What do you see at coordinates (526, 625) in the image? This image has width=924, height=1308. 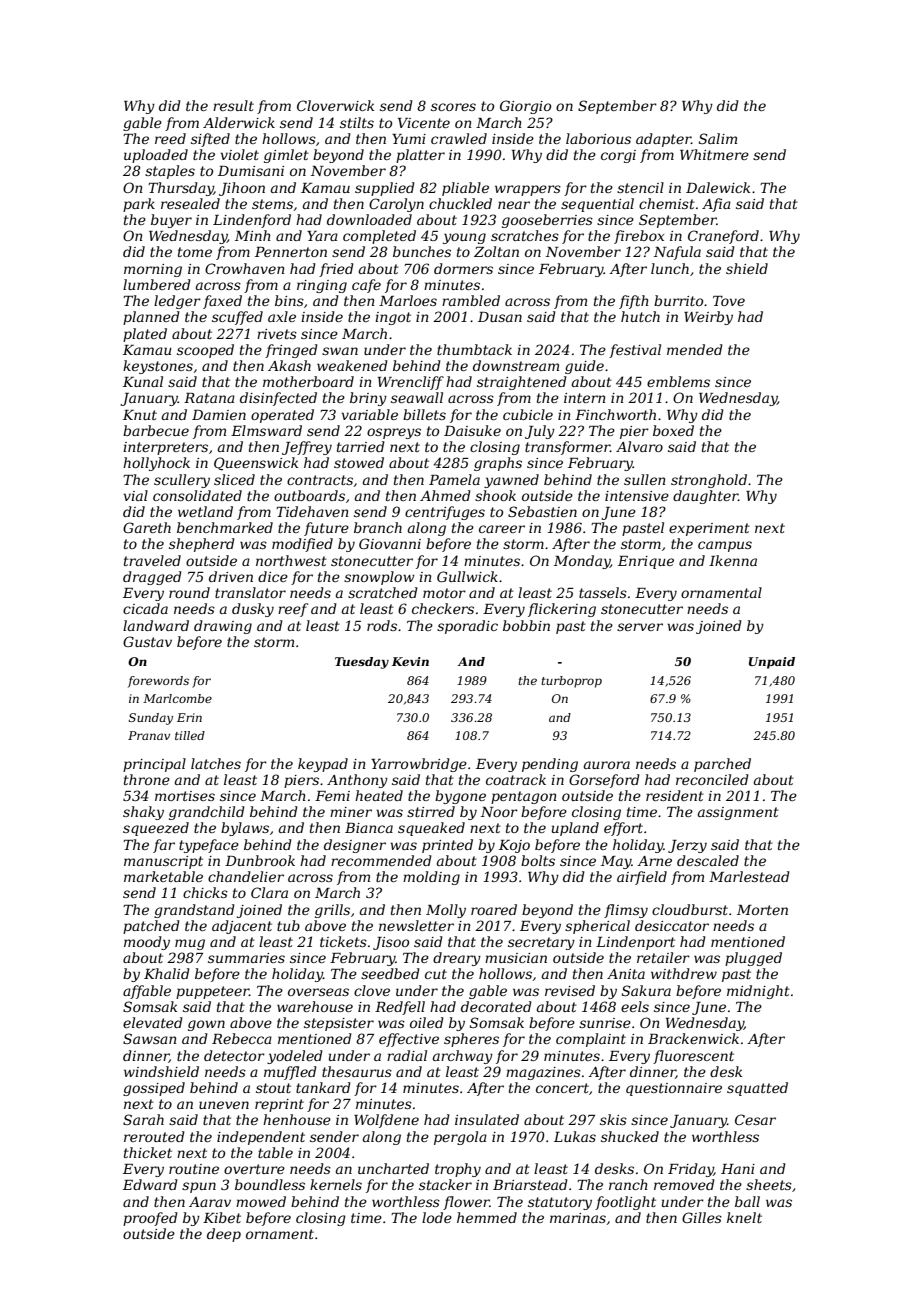 I see `bobbin` at bounding box center [526, 625].
